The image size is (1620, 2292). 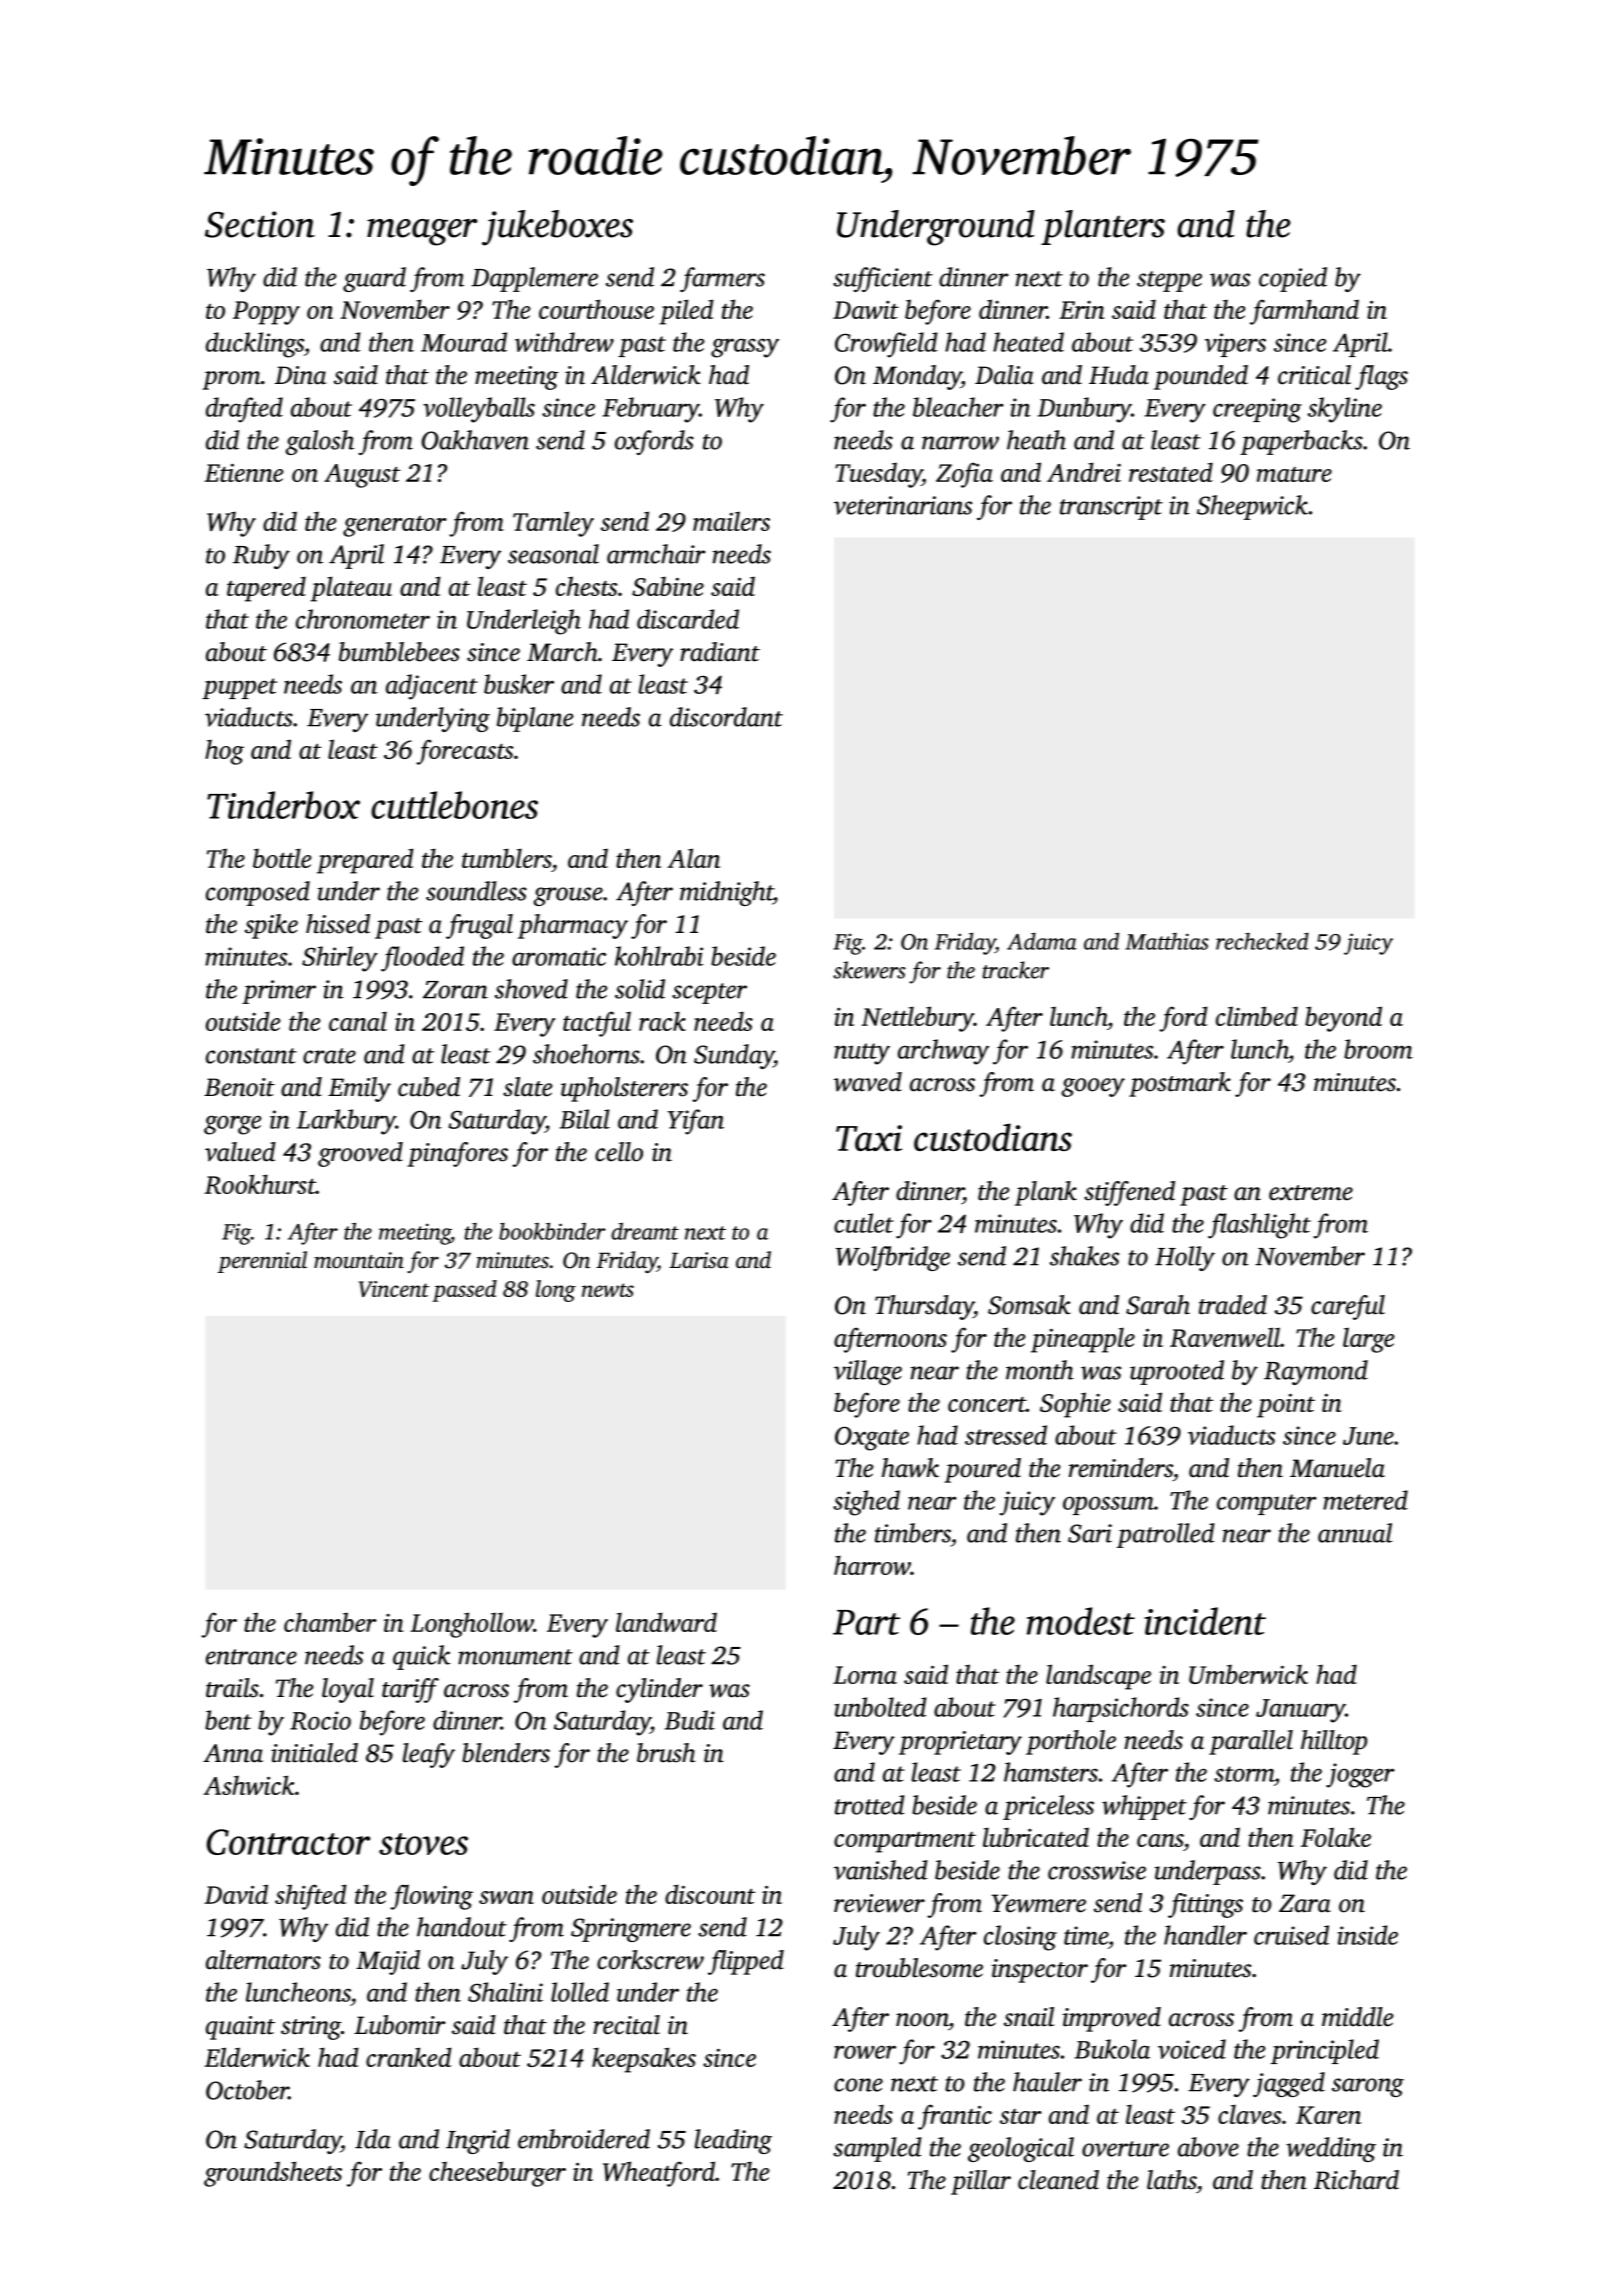 I want to click on Ruby, so click(x=261, y=556).
